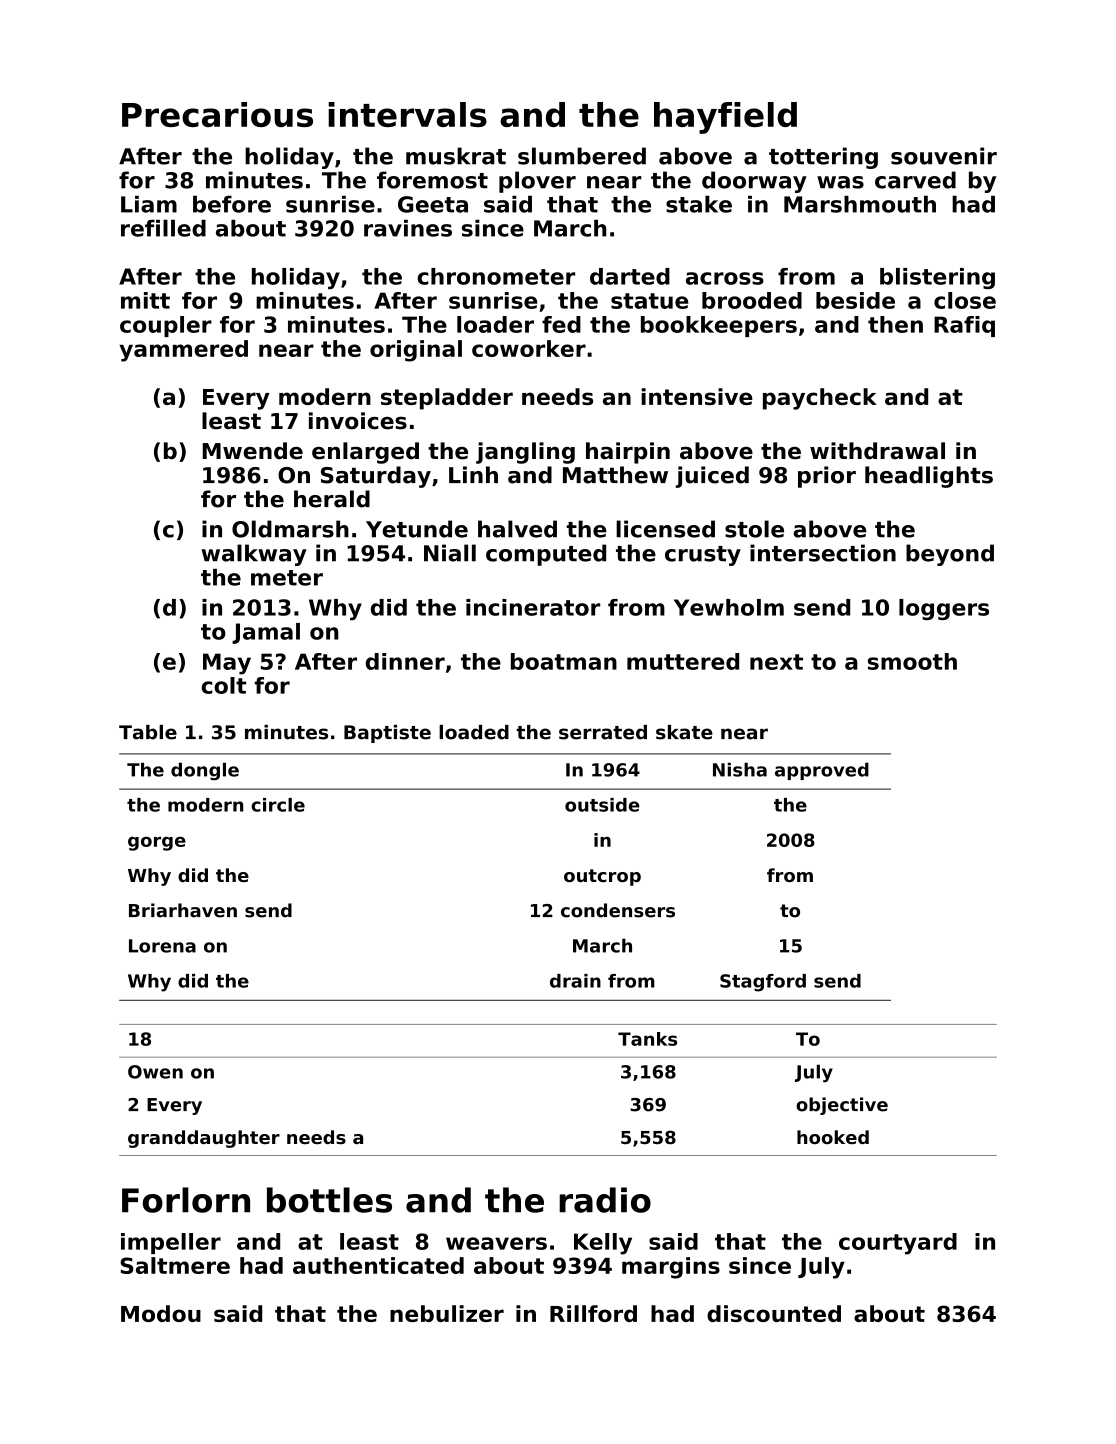 This document has height=1444, width=1116. Describe the element at coordinates (822, 771) in the document. I see `approved` at that location.
